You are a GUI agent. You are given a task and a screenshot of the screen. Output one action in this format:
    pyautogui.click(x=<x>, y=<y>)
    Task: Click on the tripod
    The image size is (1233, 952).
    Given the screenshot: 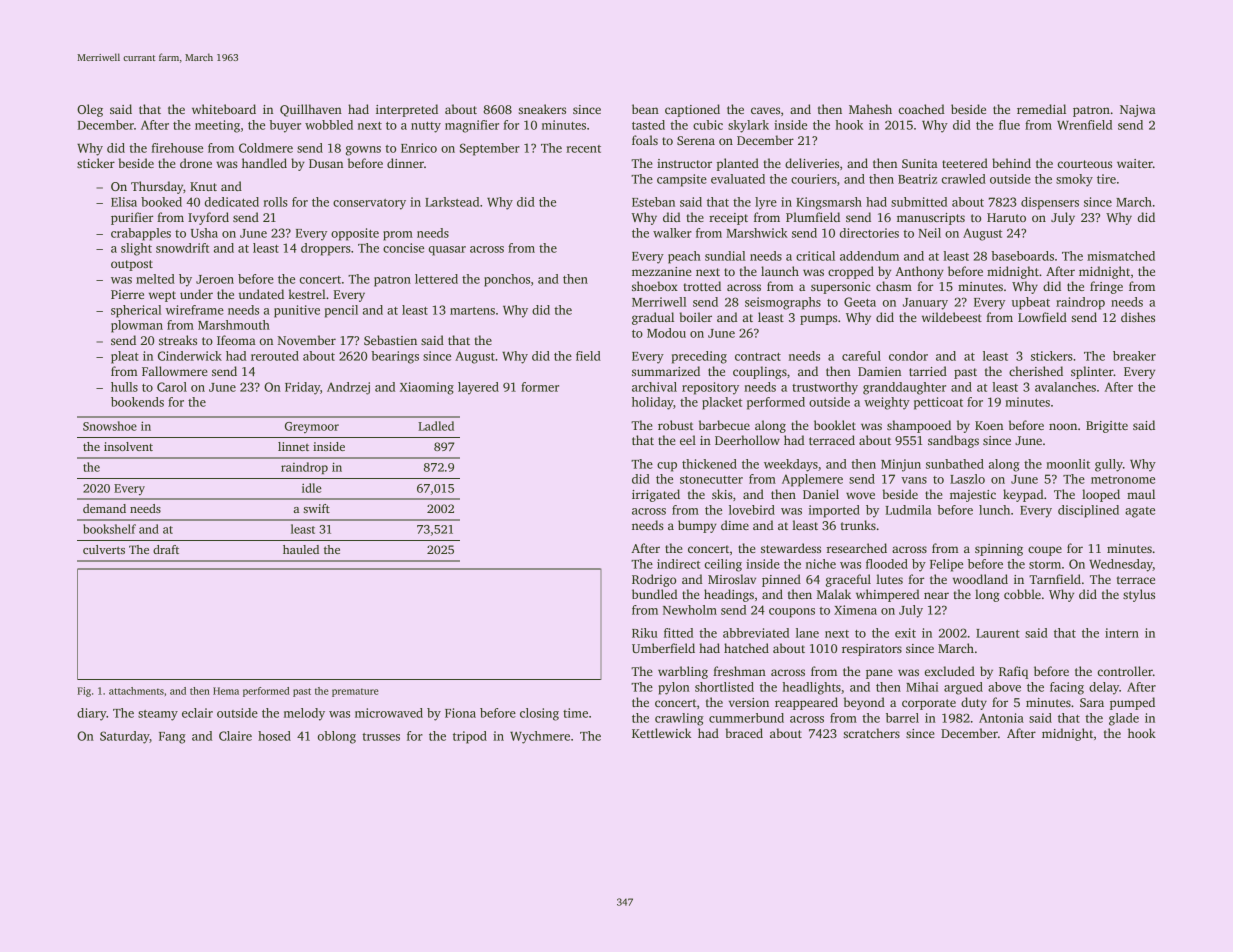 What is the action you would take?
    pyautogui.click(x=470, y=737)
